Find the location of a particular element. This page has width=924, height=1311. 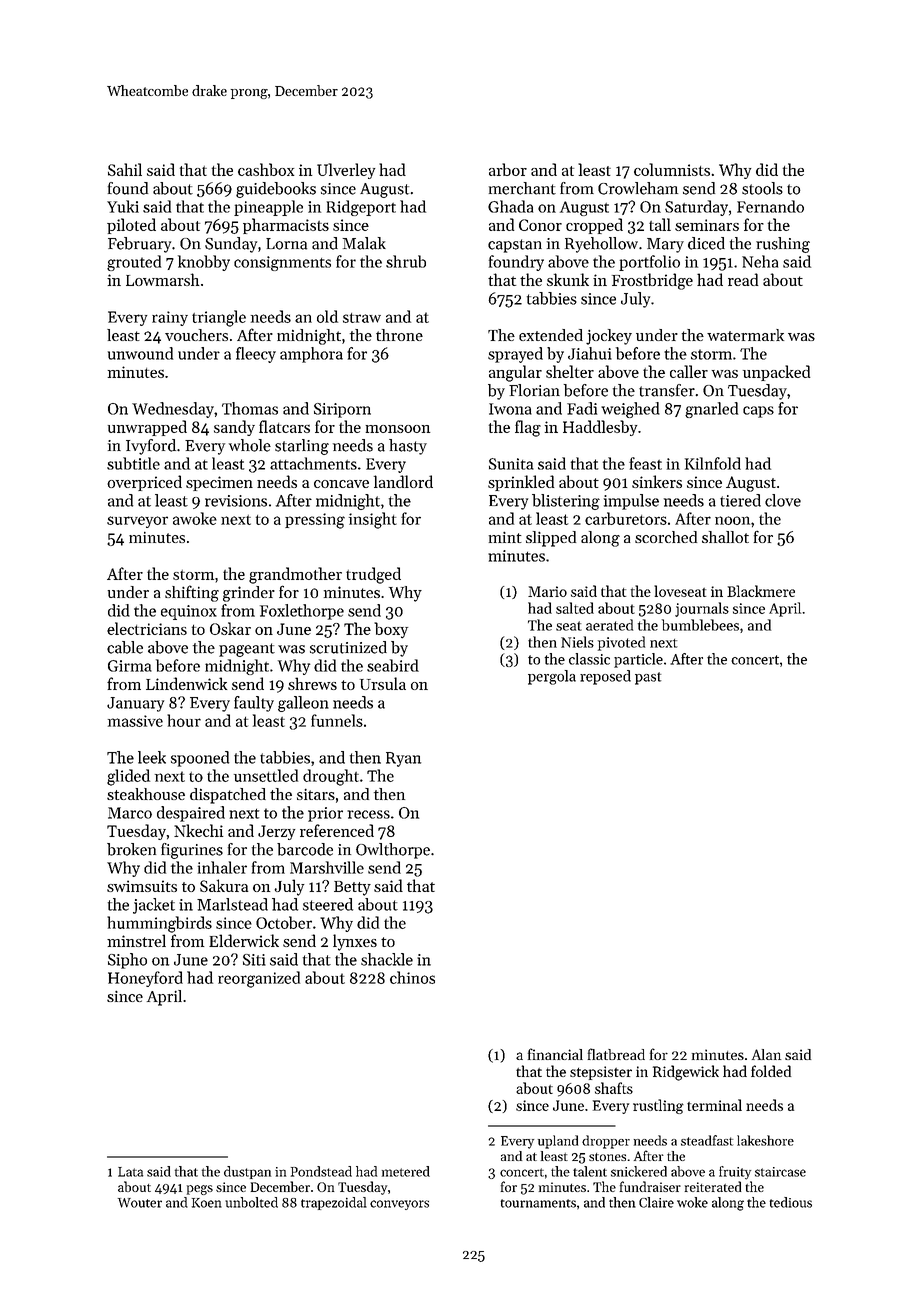

shafts is located at coordinates (614, 1088).
